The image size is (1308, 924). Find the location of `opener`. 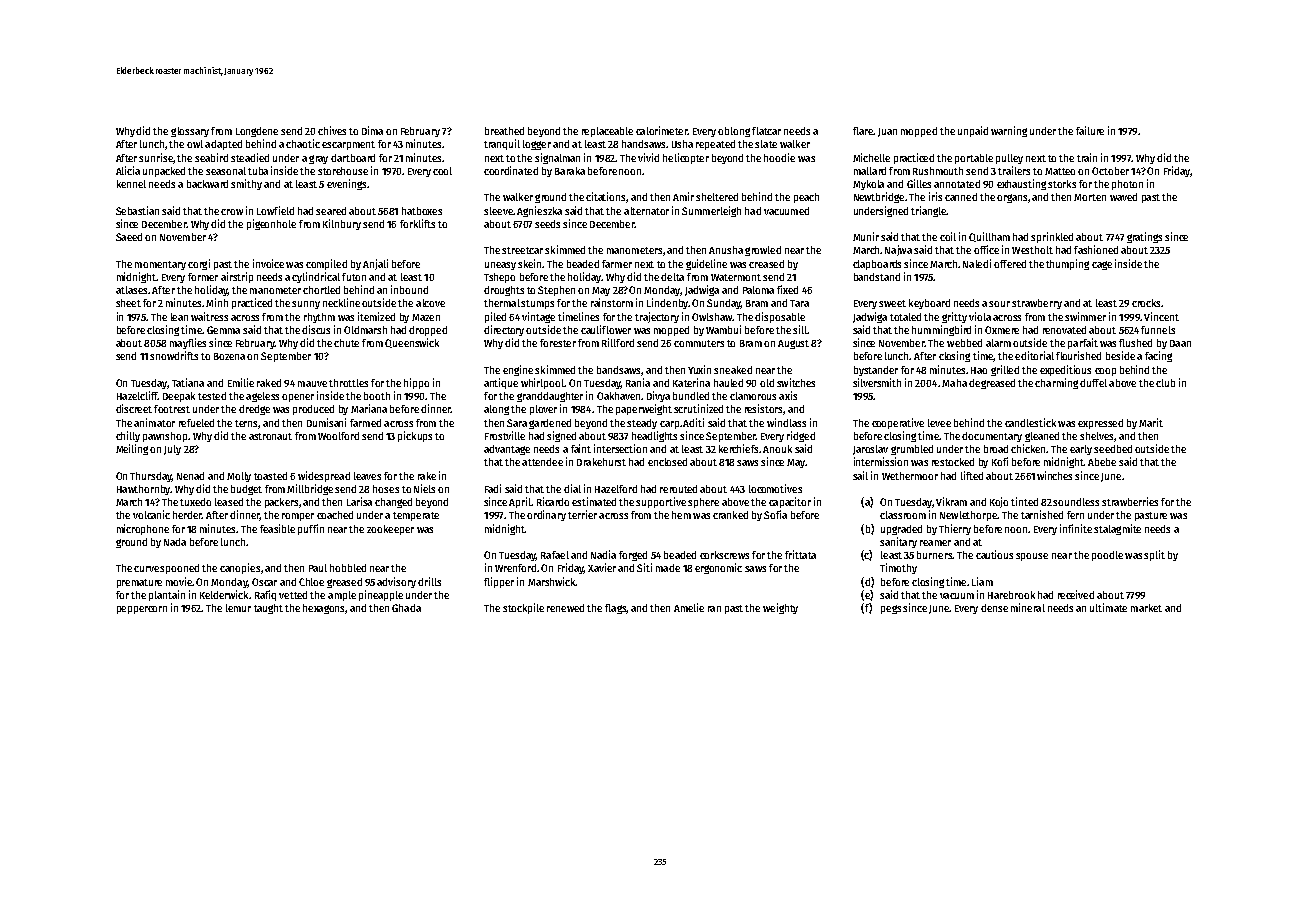

opener is located at coordinates (298, 398).
